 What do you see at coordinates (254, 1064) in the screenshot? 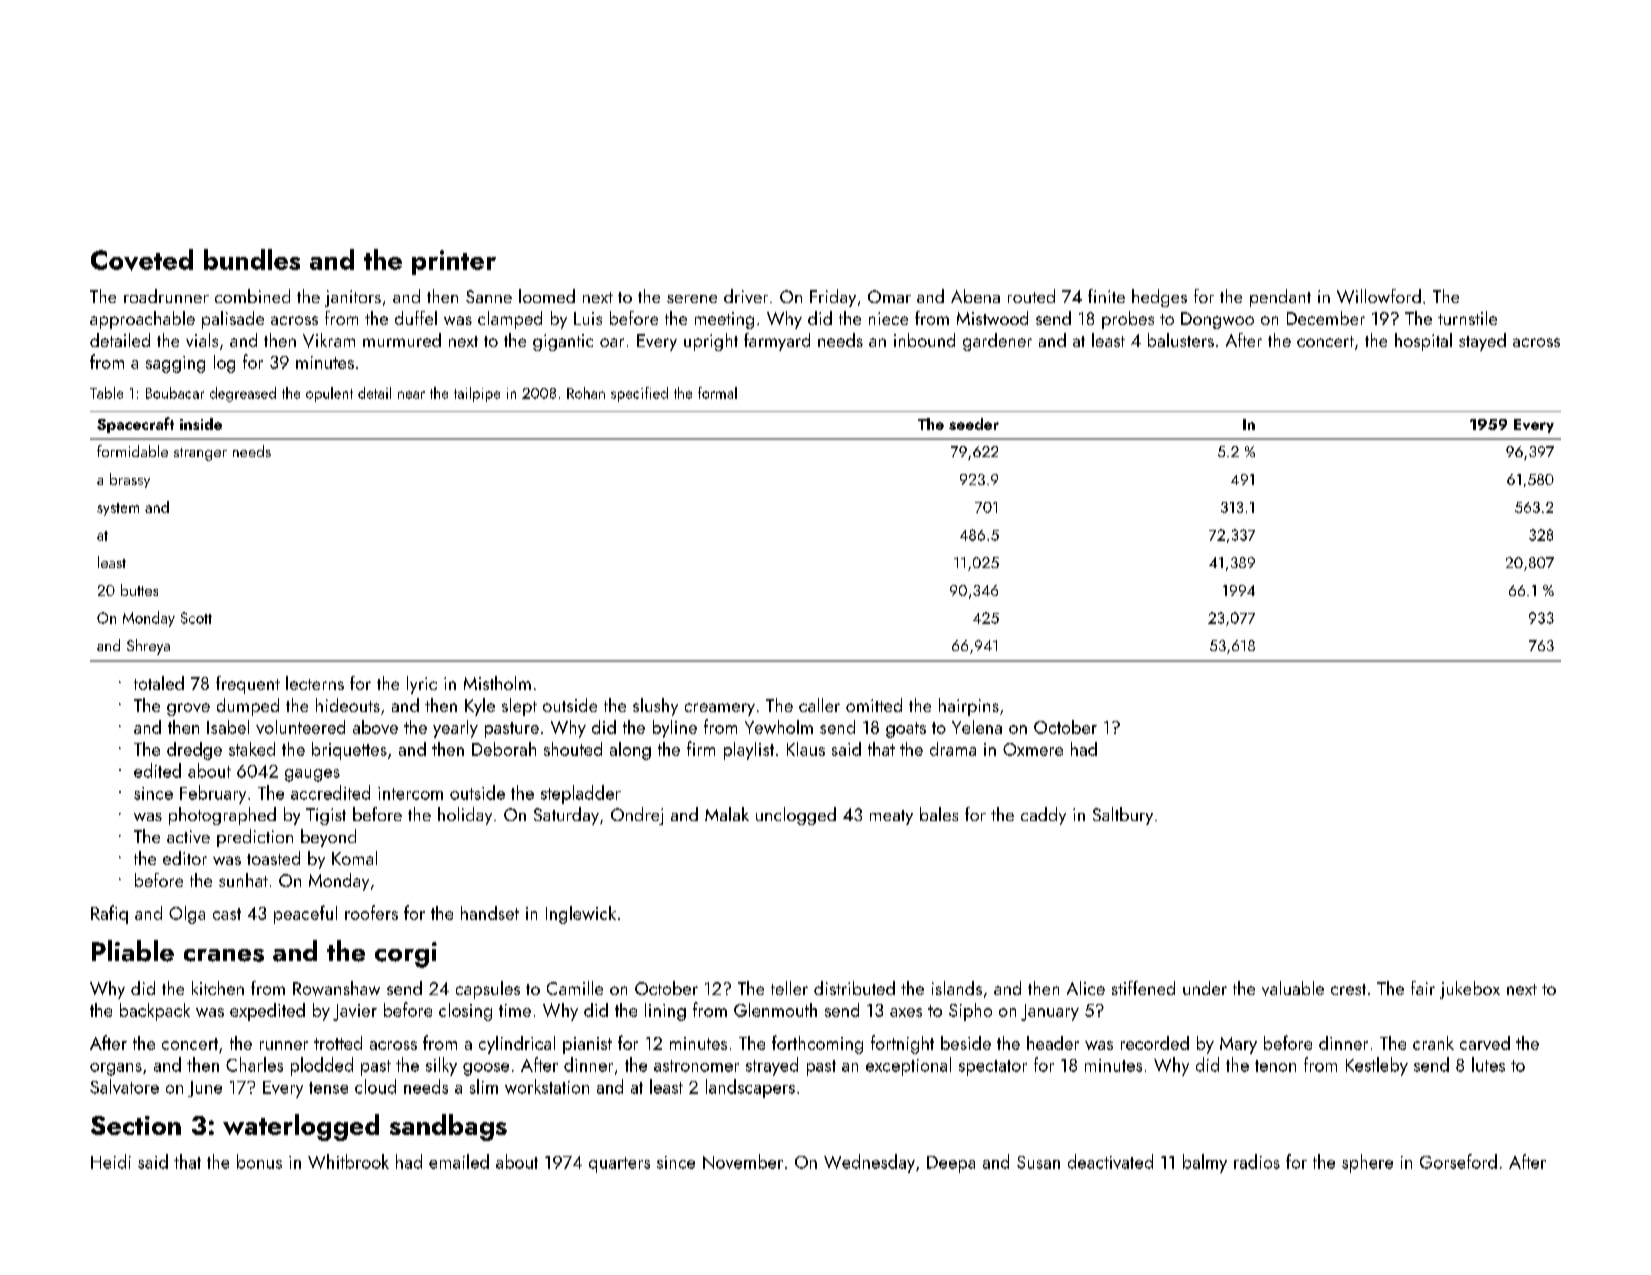
I see `Charles` at bounding box center [254, 1064].
